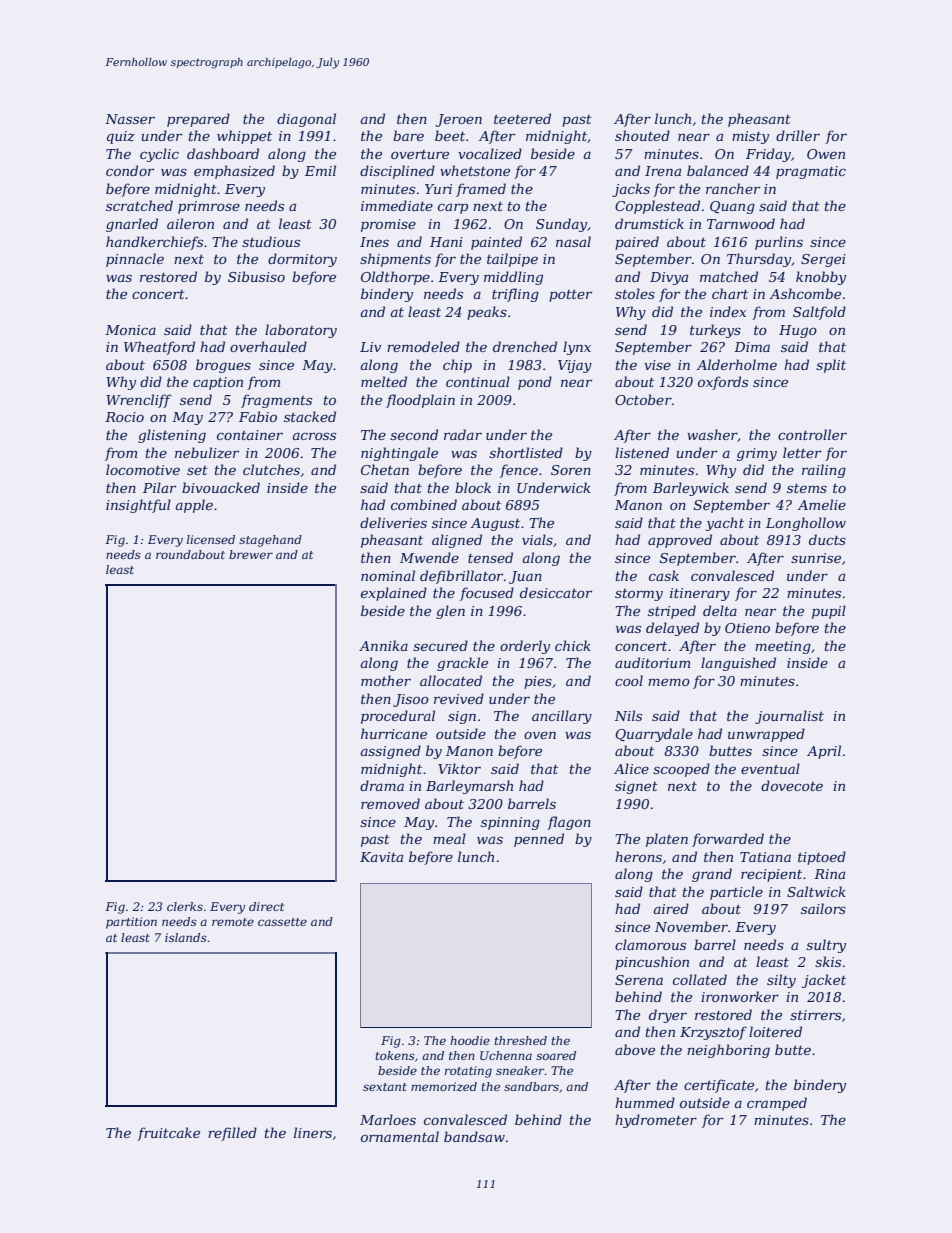  What do you see at coordinates (251, 554) in the screenshot?
I see `brewer` at bounding box center [251, 554].
